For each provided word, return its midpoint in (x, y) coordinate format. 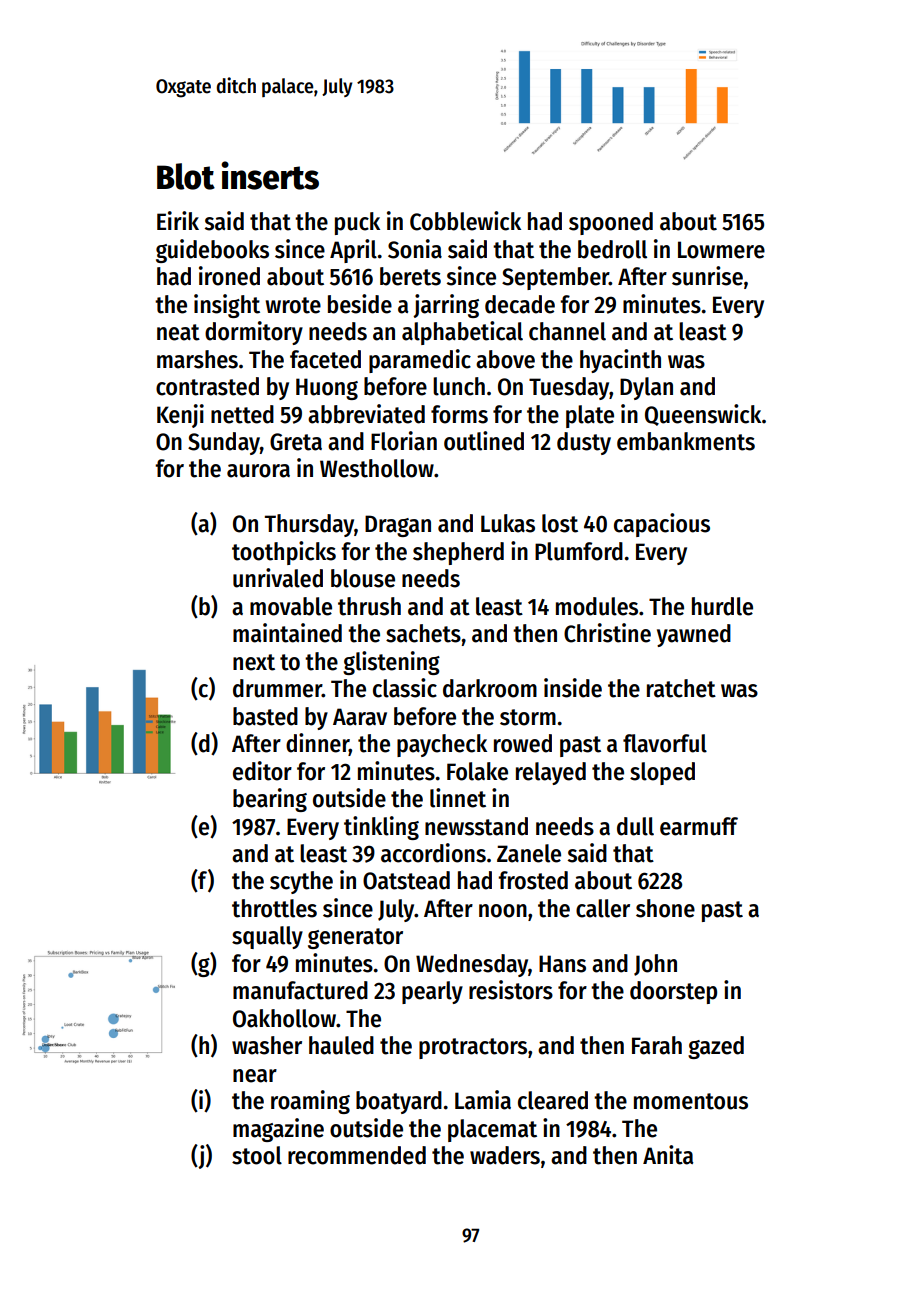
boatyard (399, 1102)
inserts (270, 175)
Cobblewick (465, 221)
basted (265, 716)
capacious (662, 525)
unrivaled (278, 578)
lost (560, 523)
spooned (611, 223)
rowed (523, 743)
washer (267, 1045)
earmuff (699, 826)
